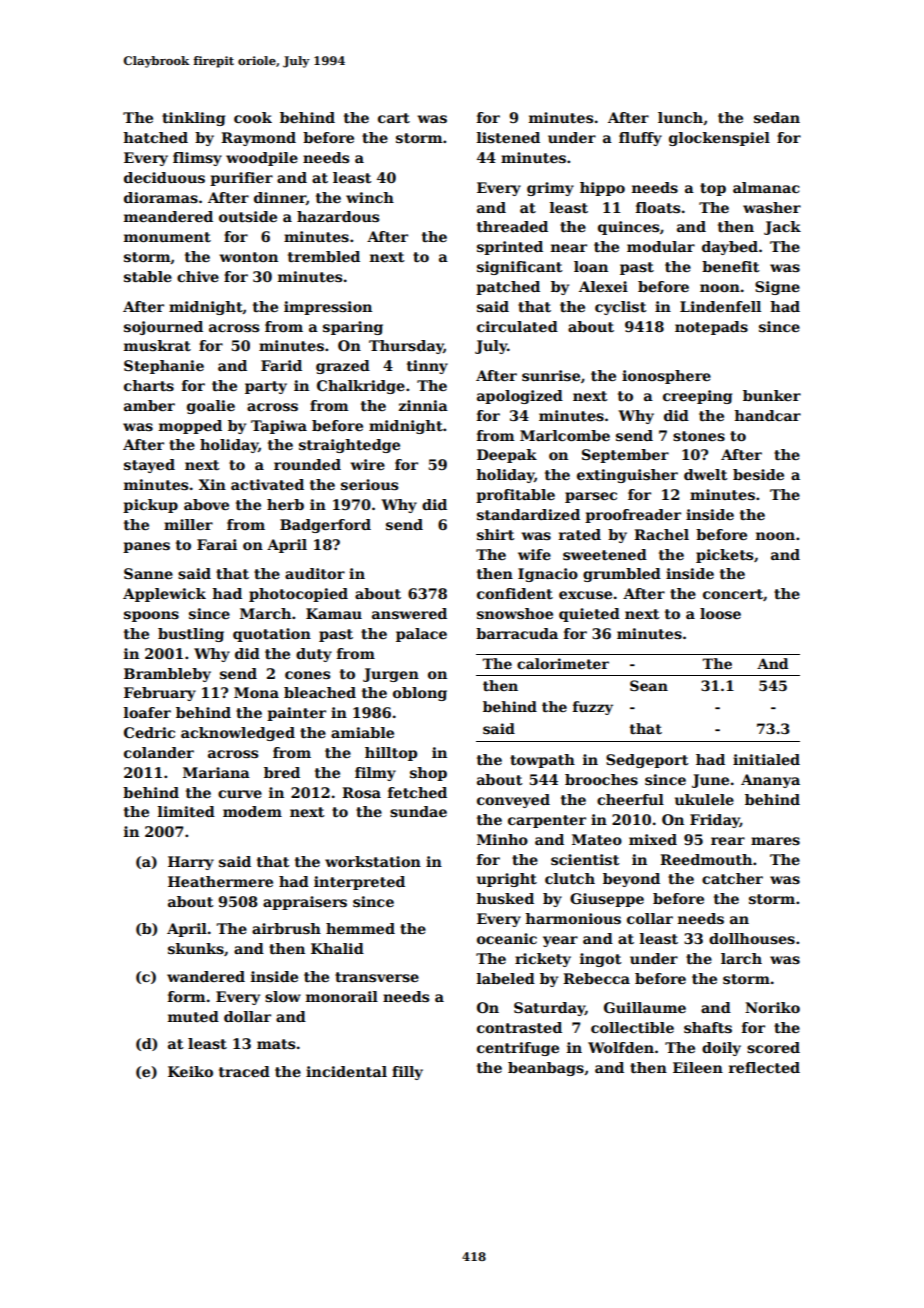 The width and height of the screenshot is (924, 1308). Describe the element at coordinates (155, 137) in the screenshot. I see `hatched` at that location.
